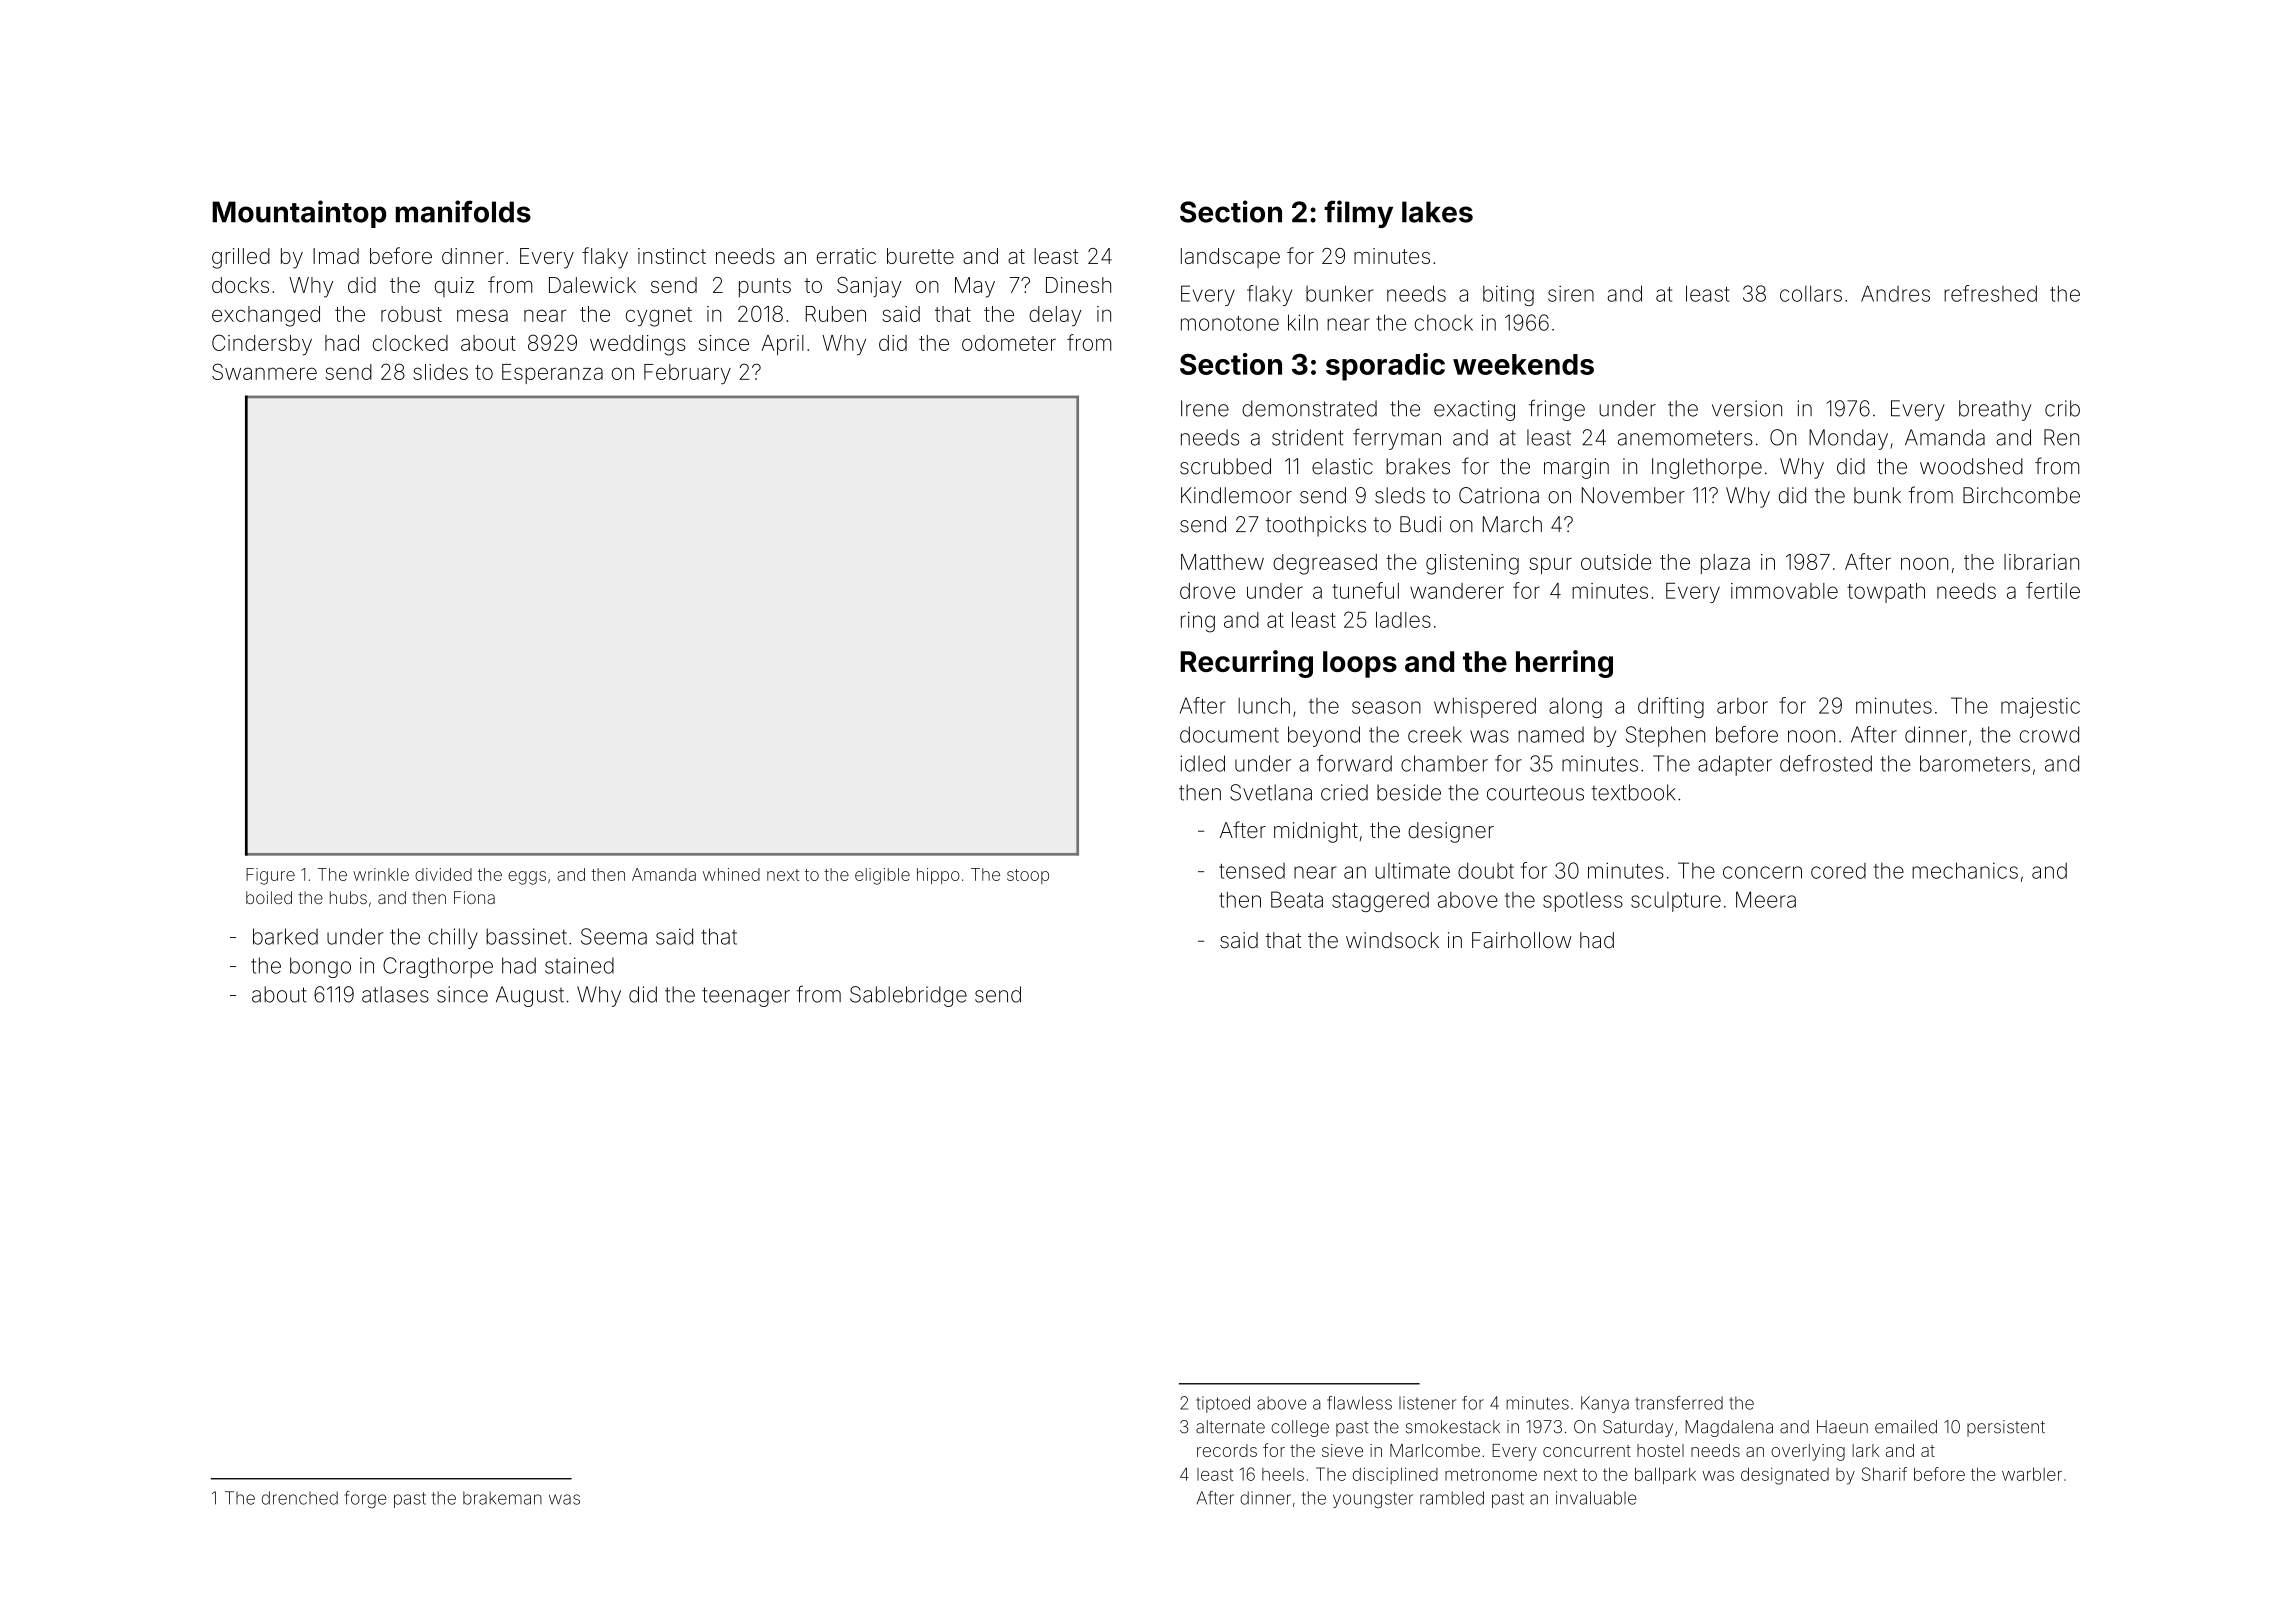  I want to click on brakeman, so click(502, 1498).
